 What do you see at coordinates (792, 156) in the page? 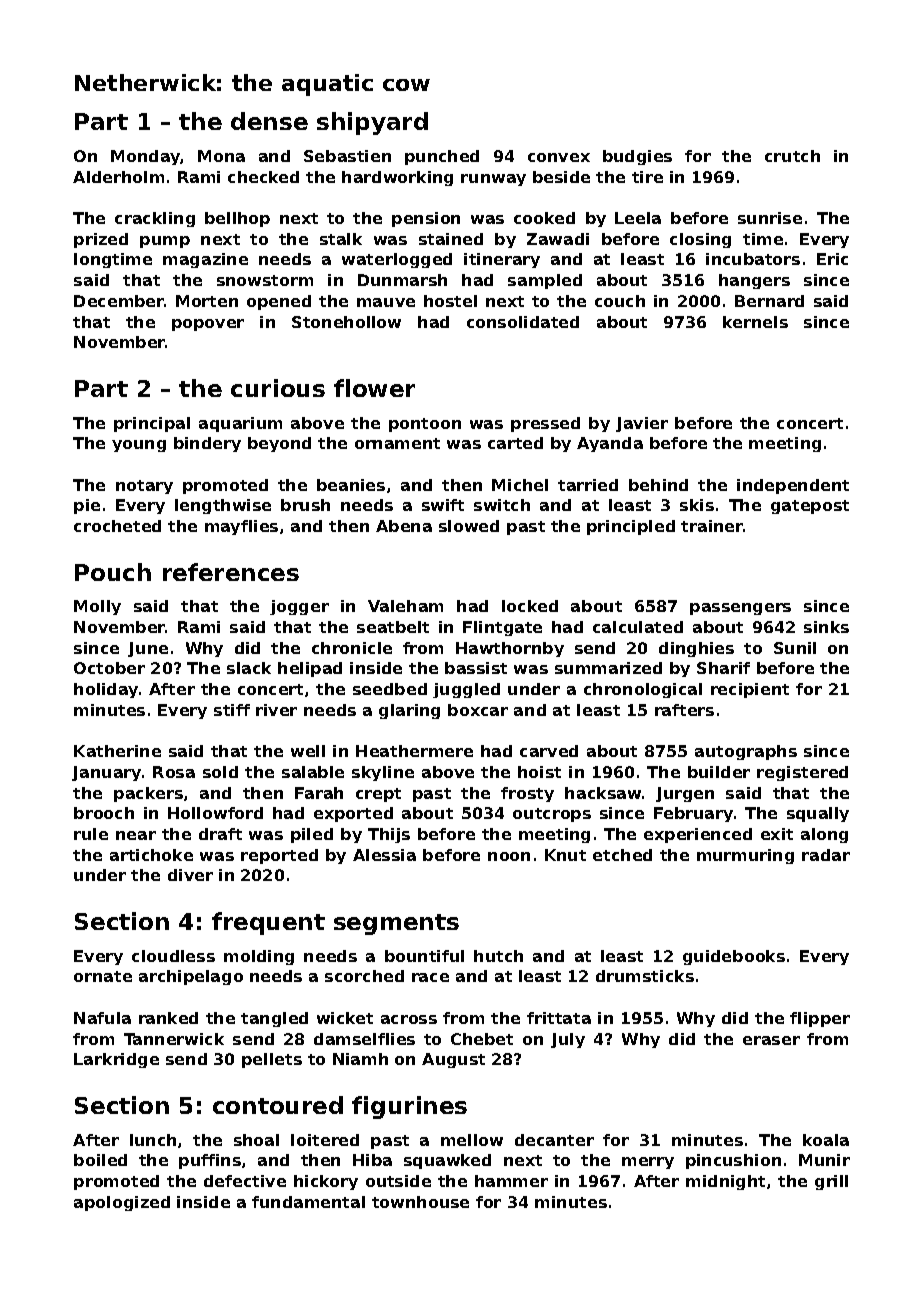
I see `crutch` at bounding box center [792, 156].
